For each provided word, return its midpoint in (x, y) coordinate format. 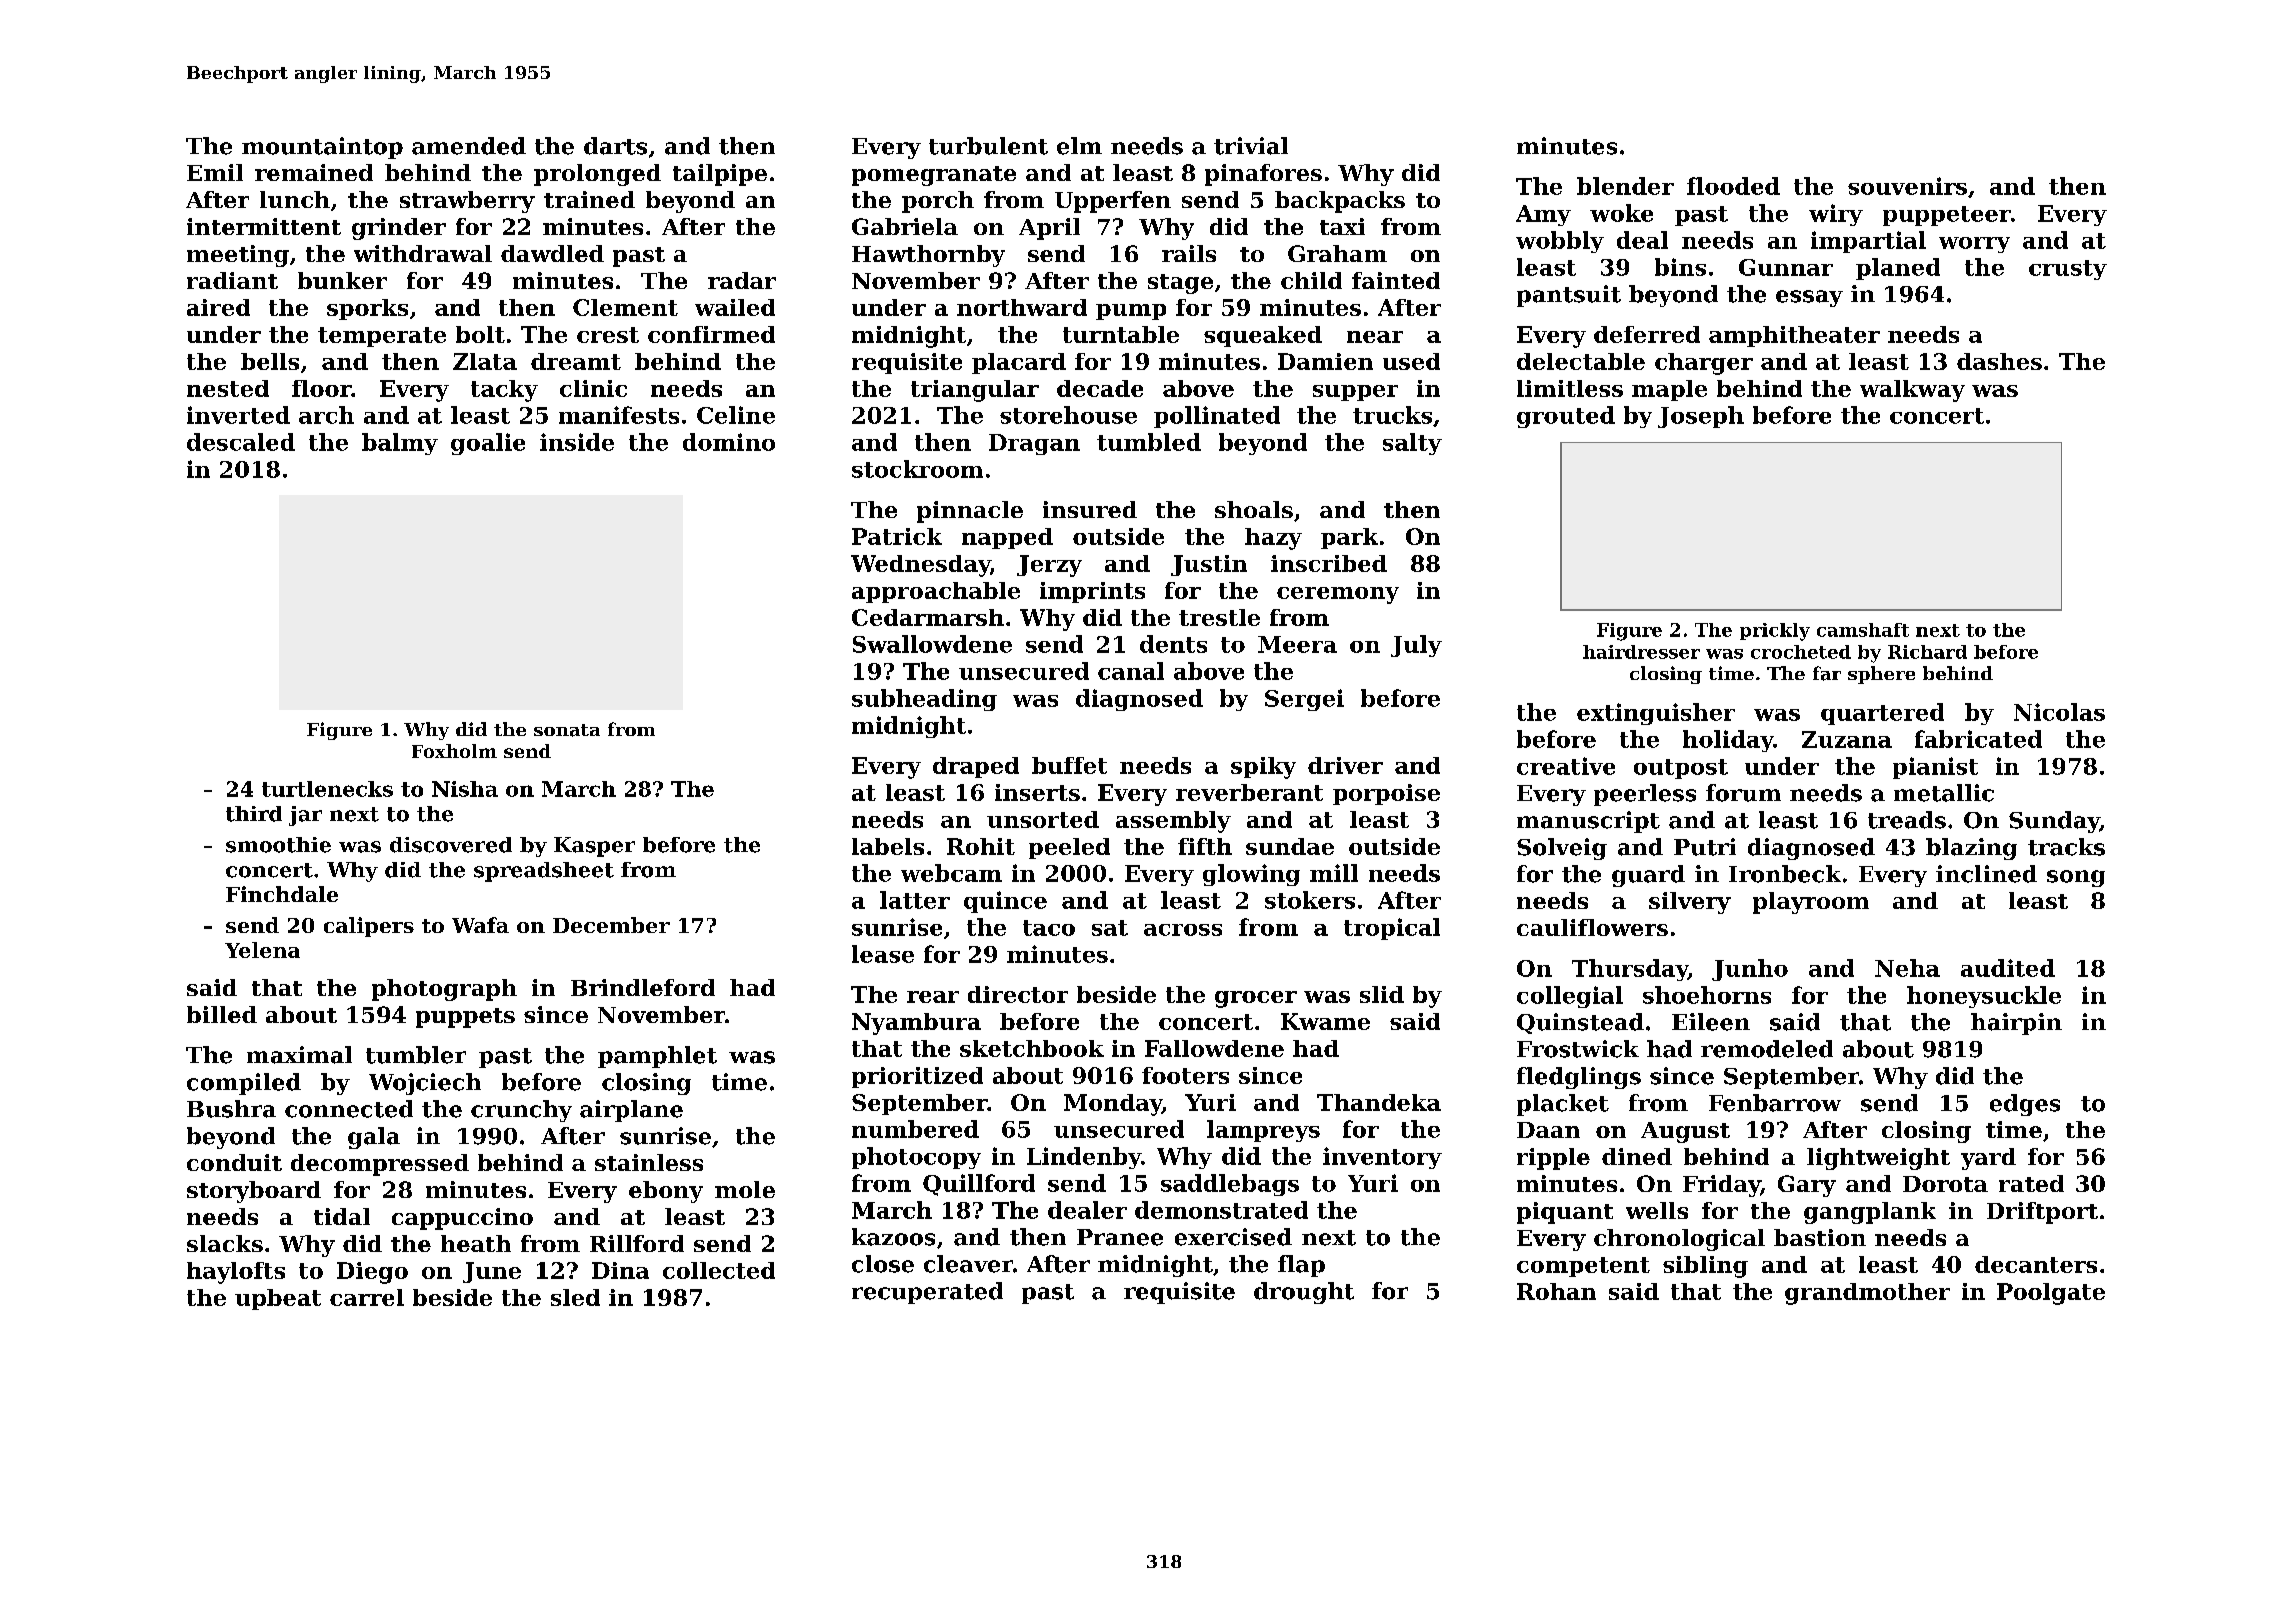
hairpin (2016, 1024)
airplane (631, 1111)
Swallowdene (932, 644)
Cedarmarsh (928, 617)
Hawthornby (928, 256)
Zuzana (1847, 739)
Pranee (1120, 1237)
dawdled (552, 253)
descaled (241, 442)
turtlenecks (327, 789)
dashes (1999, 361)
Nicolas (2059, 712)
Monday (1113, 1105)
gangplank (1870, 1213)
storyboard (254, 1192)
